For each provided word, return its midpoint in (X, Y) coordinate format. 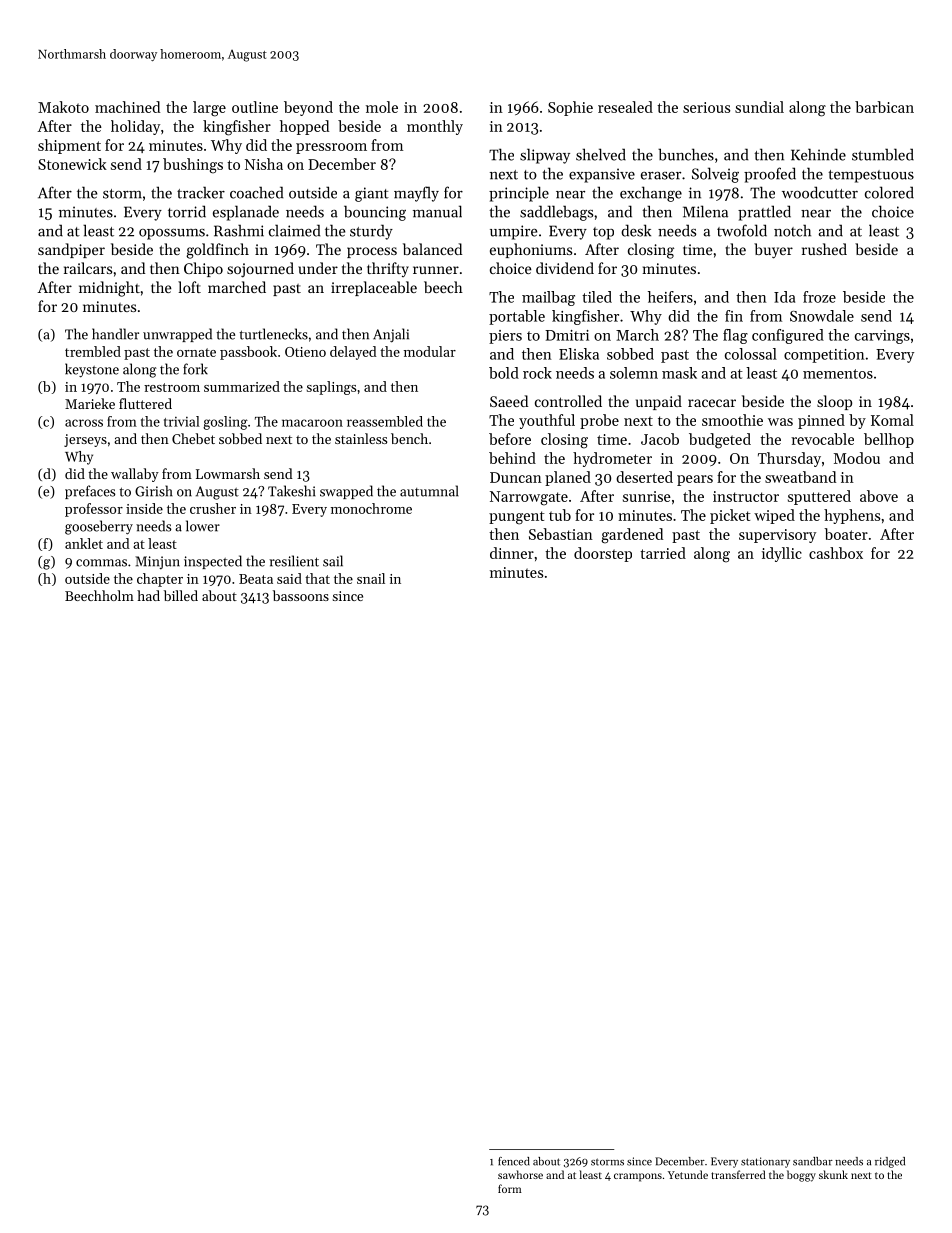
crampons (638, 1177)
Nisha (264, 164)
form (510, 1188)
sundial (759, 107)
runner (436, 270)
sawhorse (520, 1174)
